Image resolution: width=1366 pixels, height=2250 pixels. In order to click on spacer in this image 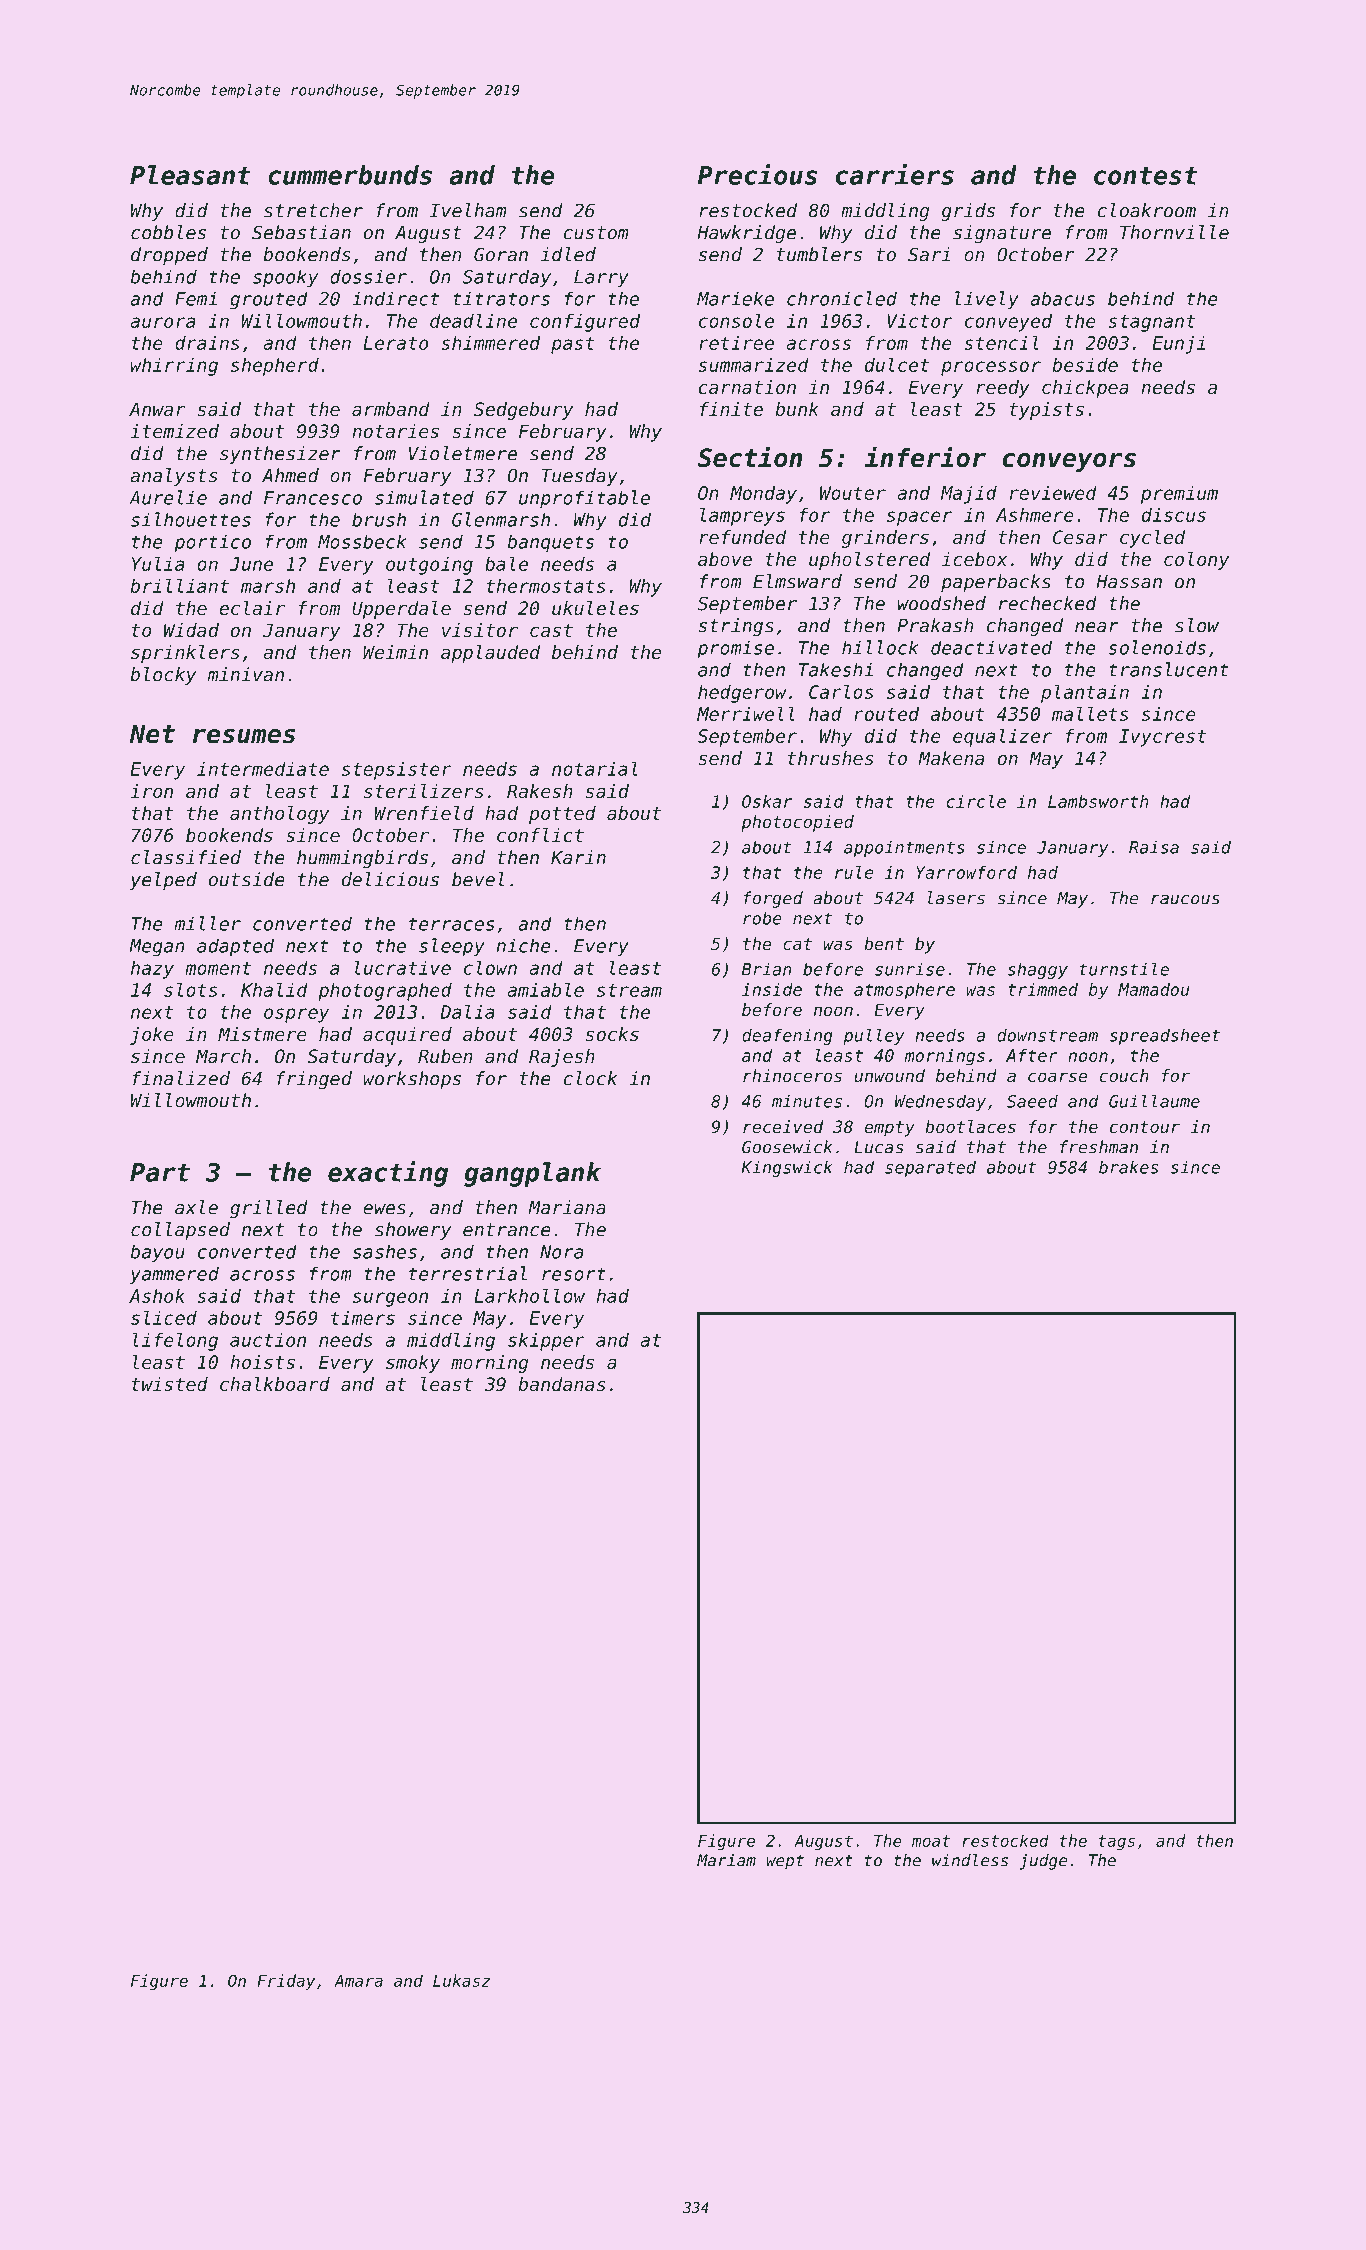, I will do `click(919, 518)`.
